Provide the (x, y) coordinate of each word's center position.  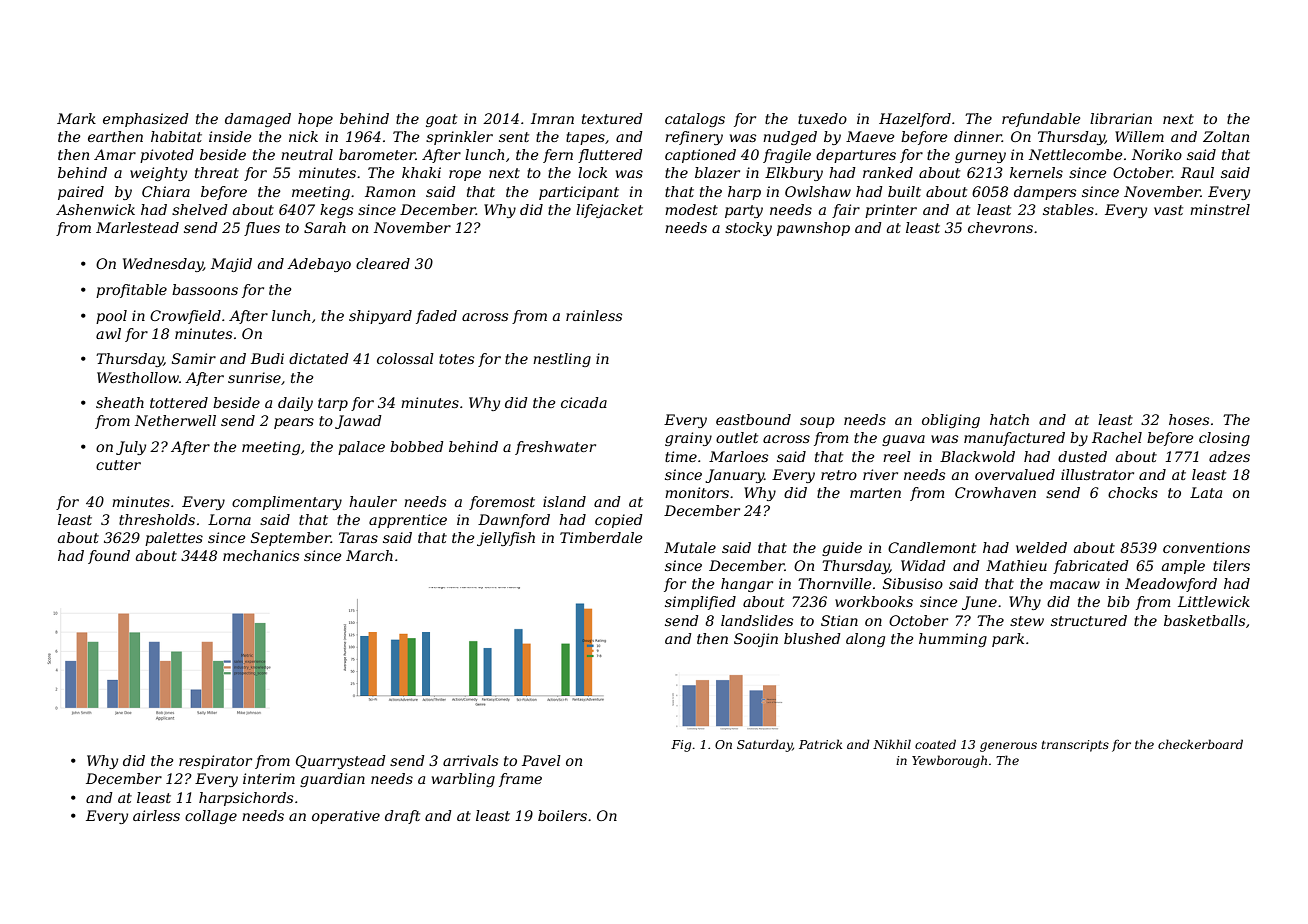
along (865, 640)
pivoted (167, 156)
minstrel (1220, 209)
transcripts (1075, 746)
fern (558, 156)
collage (211, 817)
